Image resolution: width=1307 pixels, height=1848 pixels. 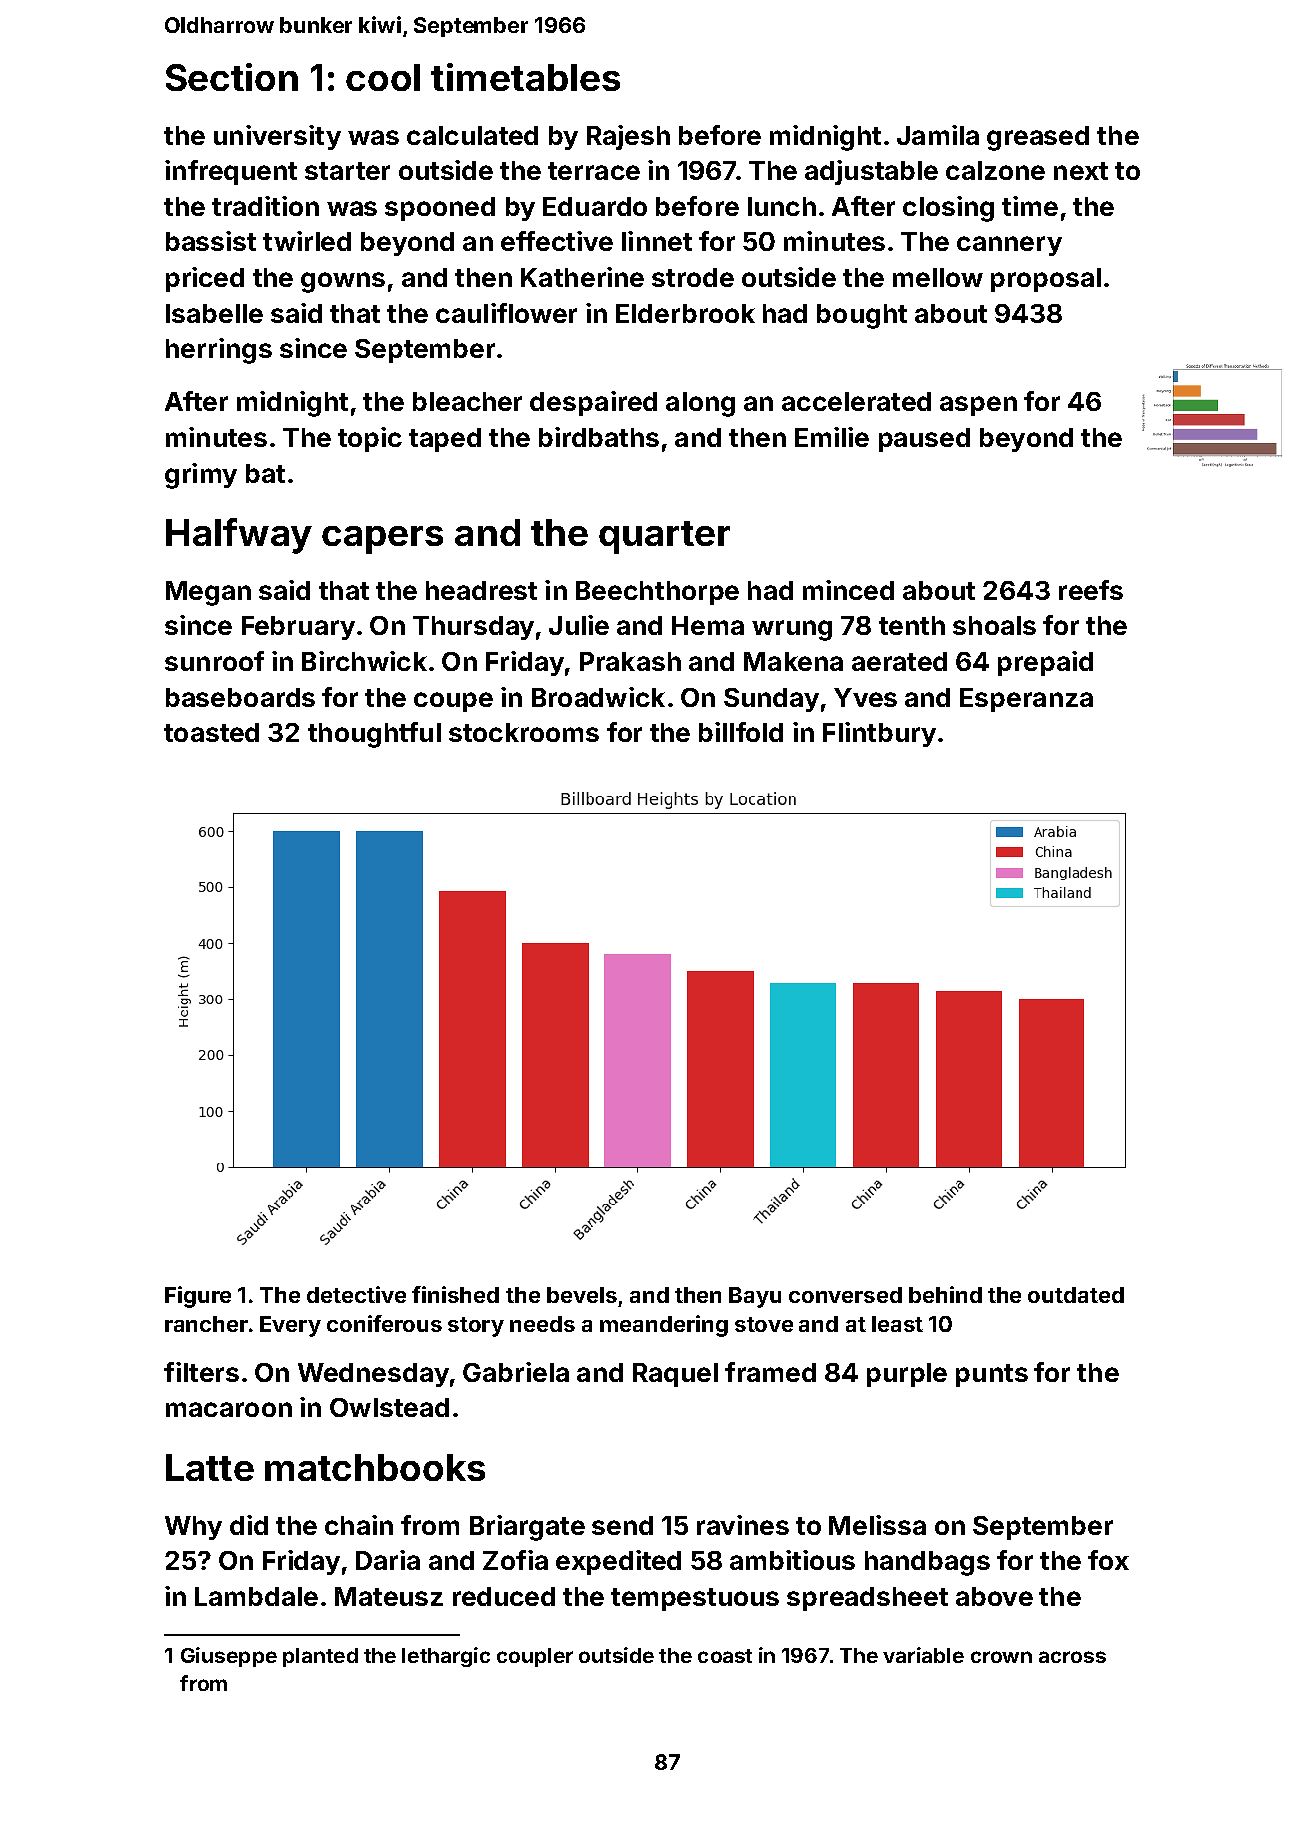 What do you see at coordinates (1046, 280) in the image?
I see `proposal` at bounding box center [1046, 280].
